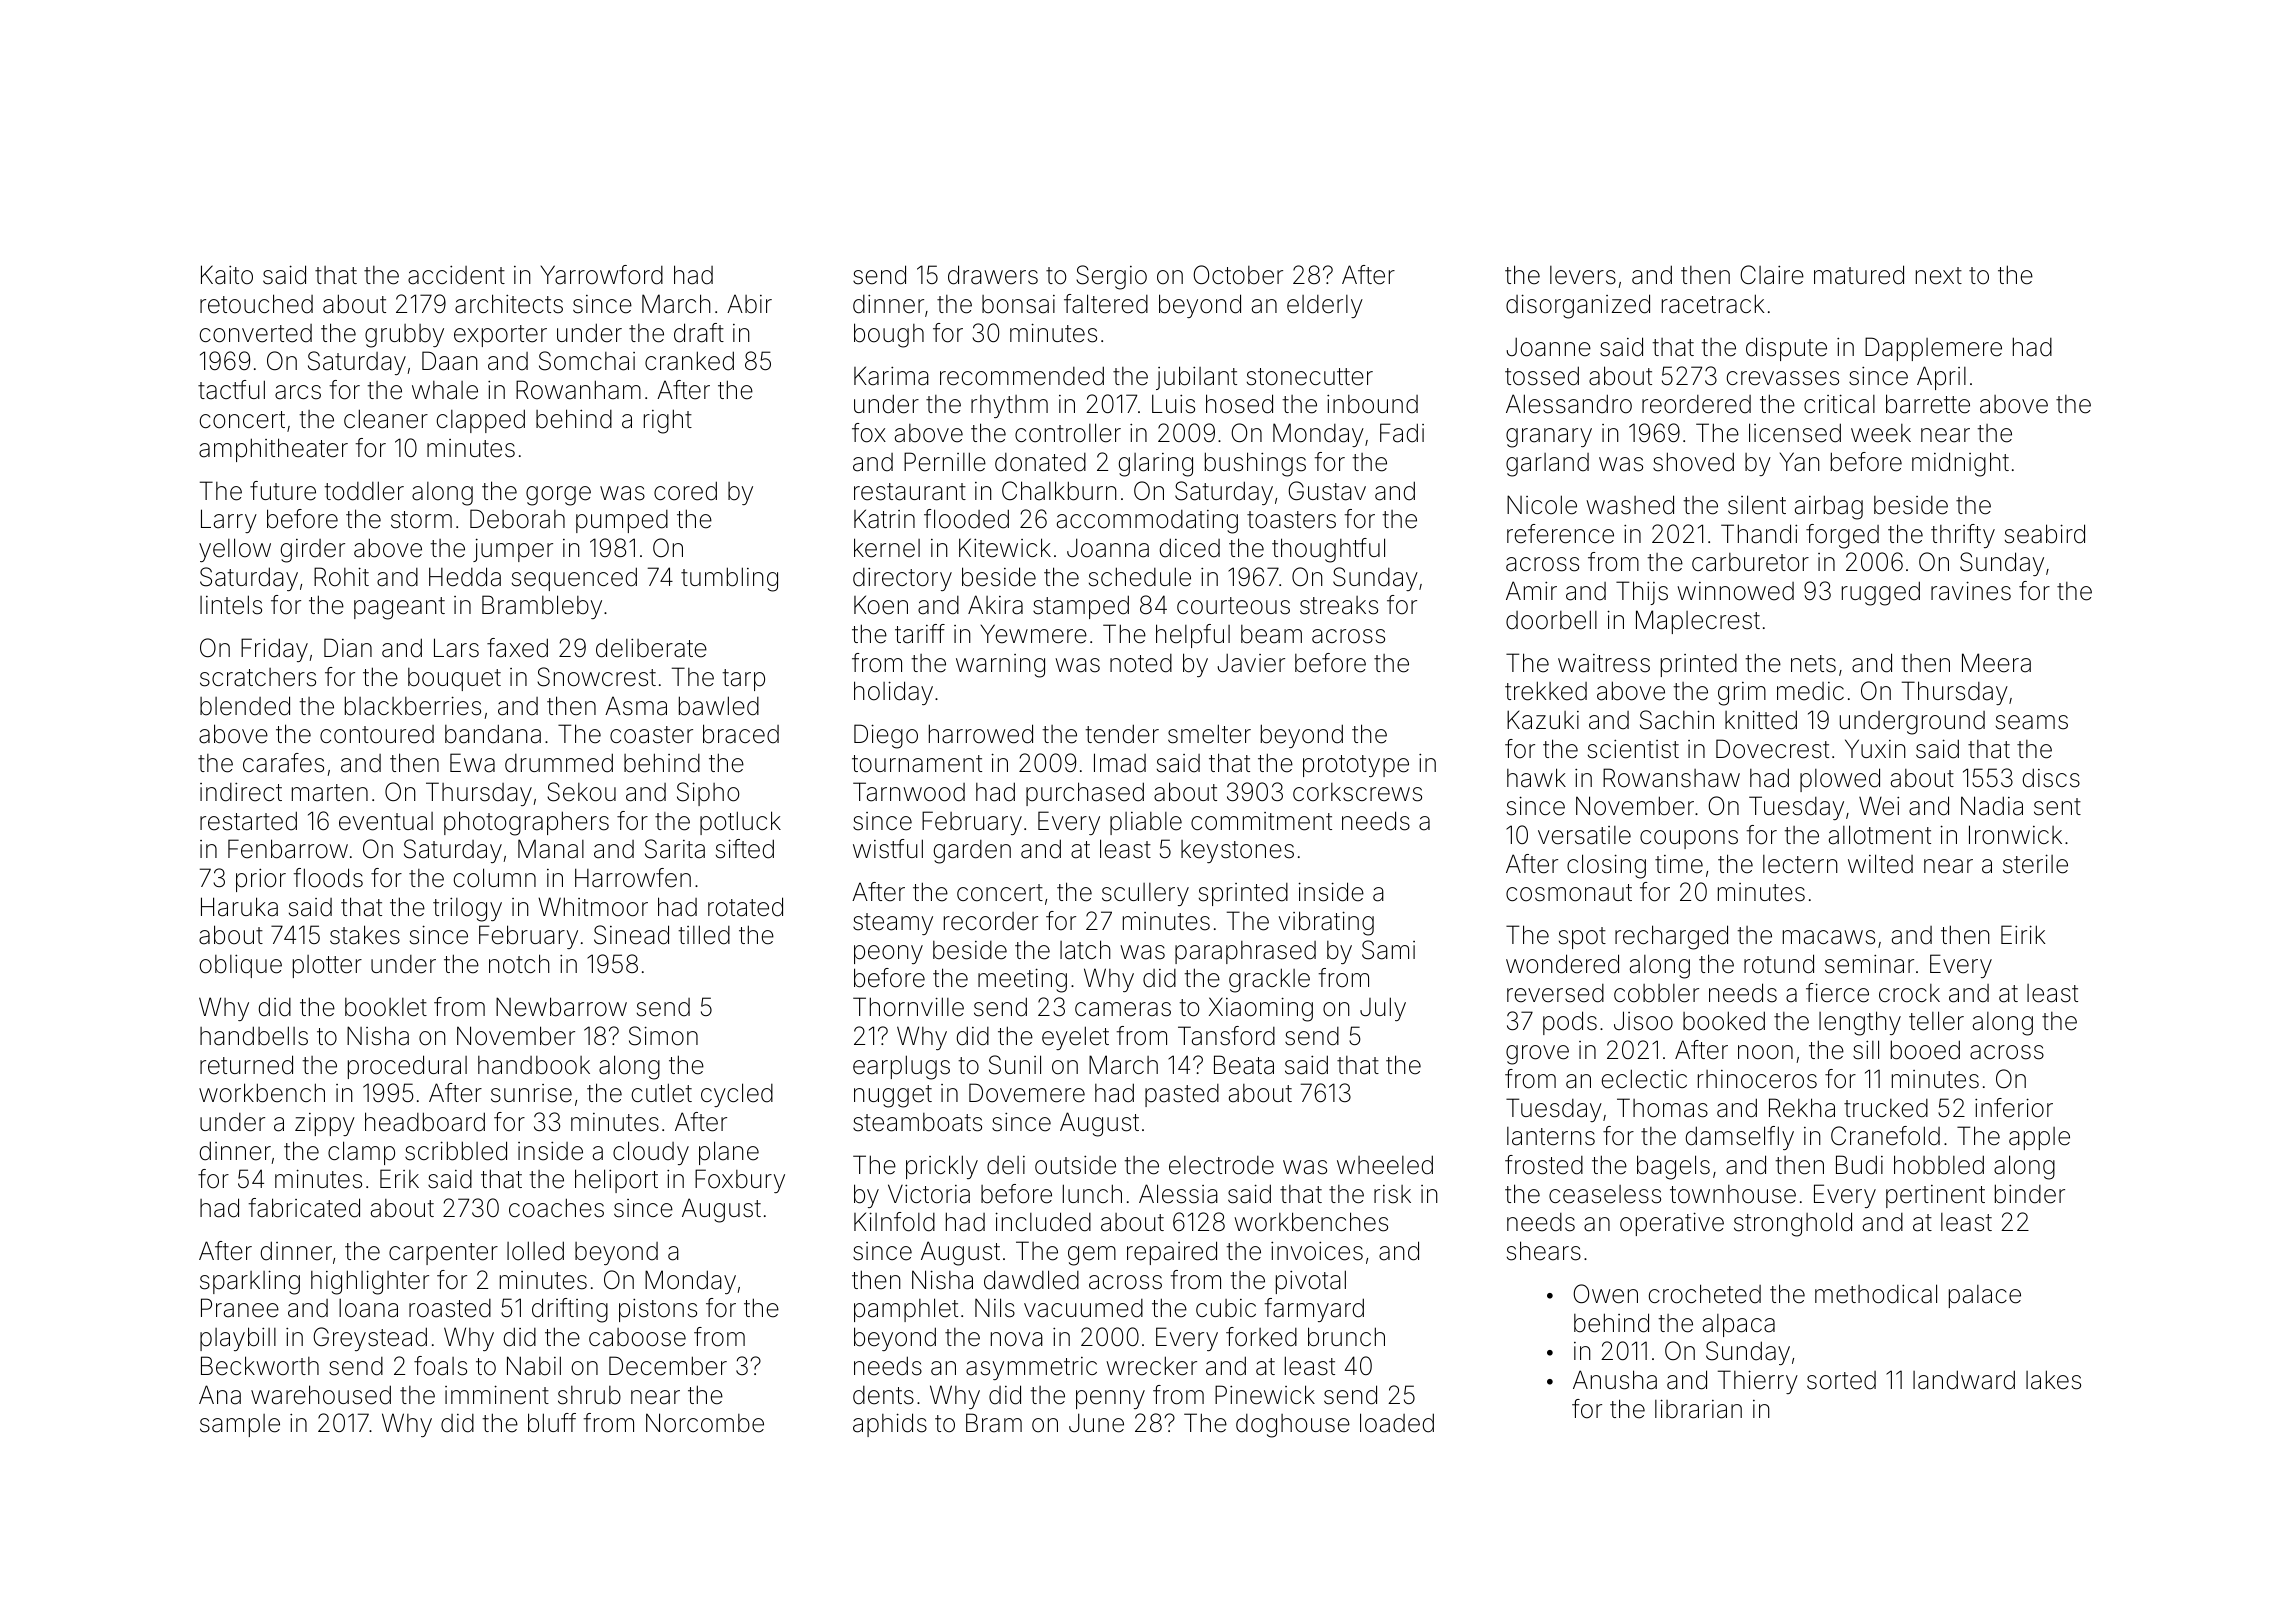 The height and width of the screenshot is (1620, 2292). Describe the element at coordinates (1880, 864) in the screenshot. I see `wilted` at that location.
